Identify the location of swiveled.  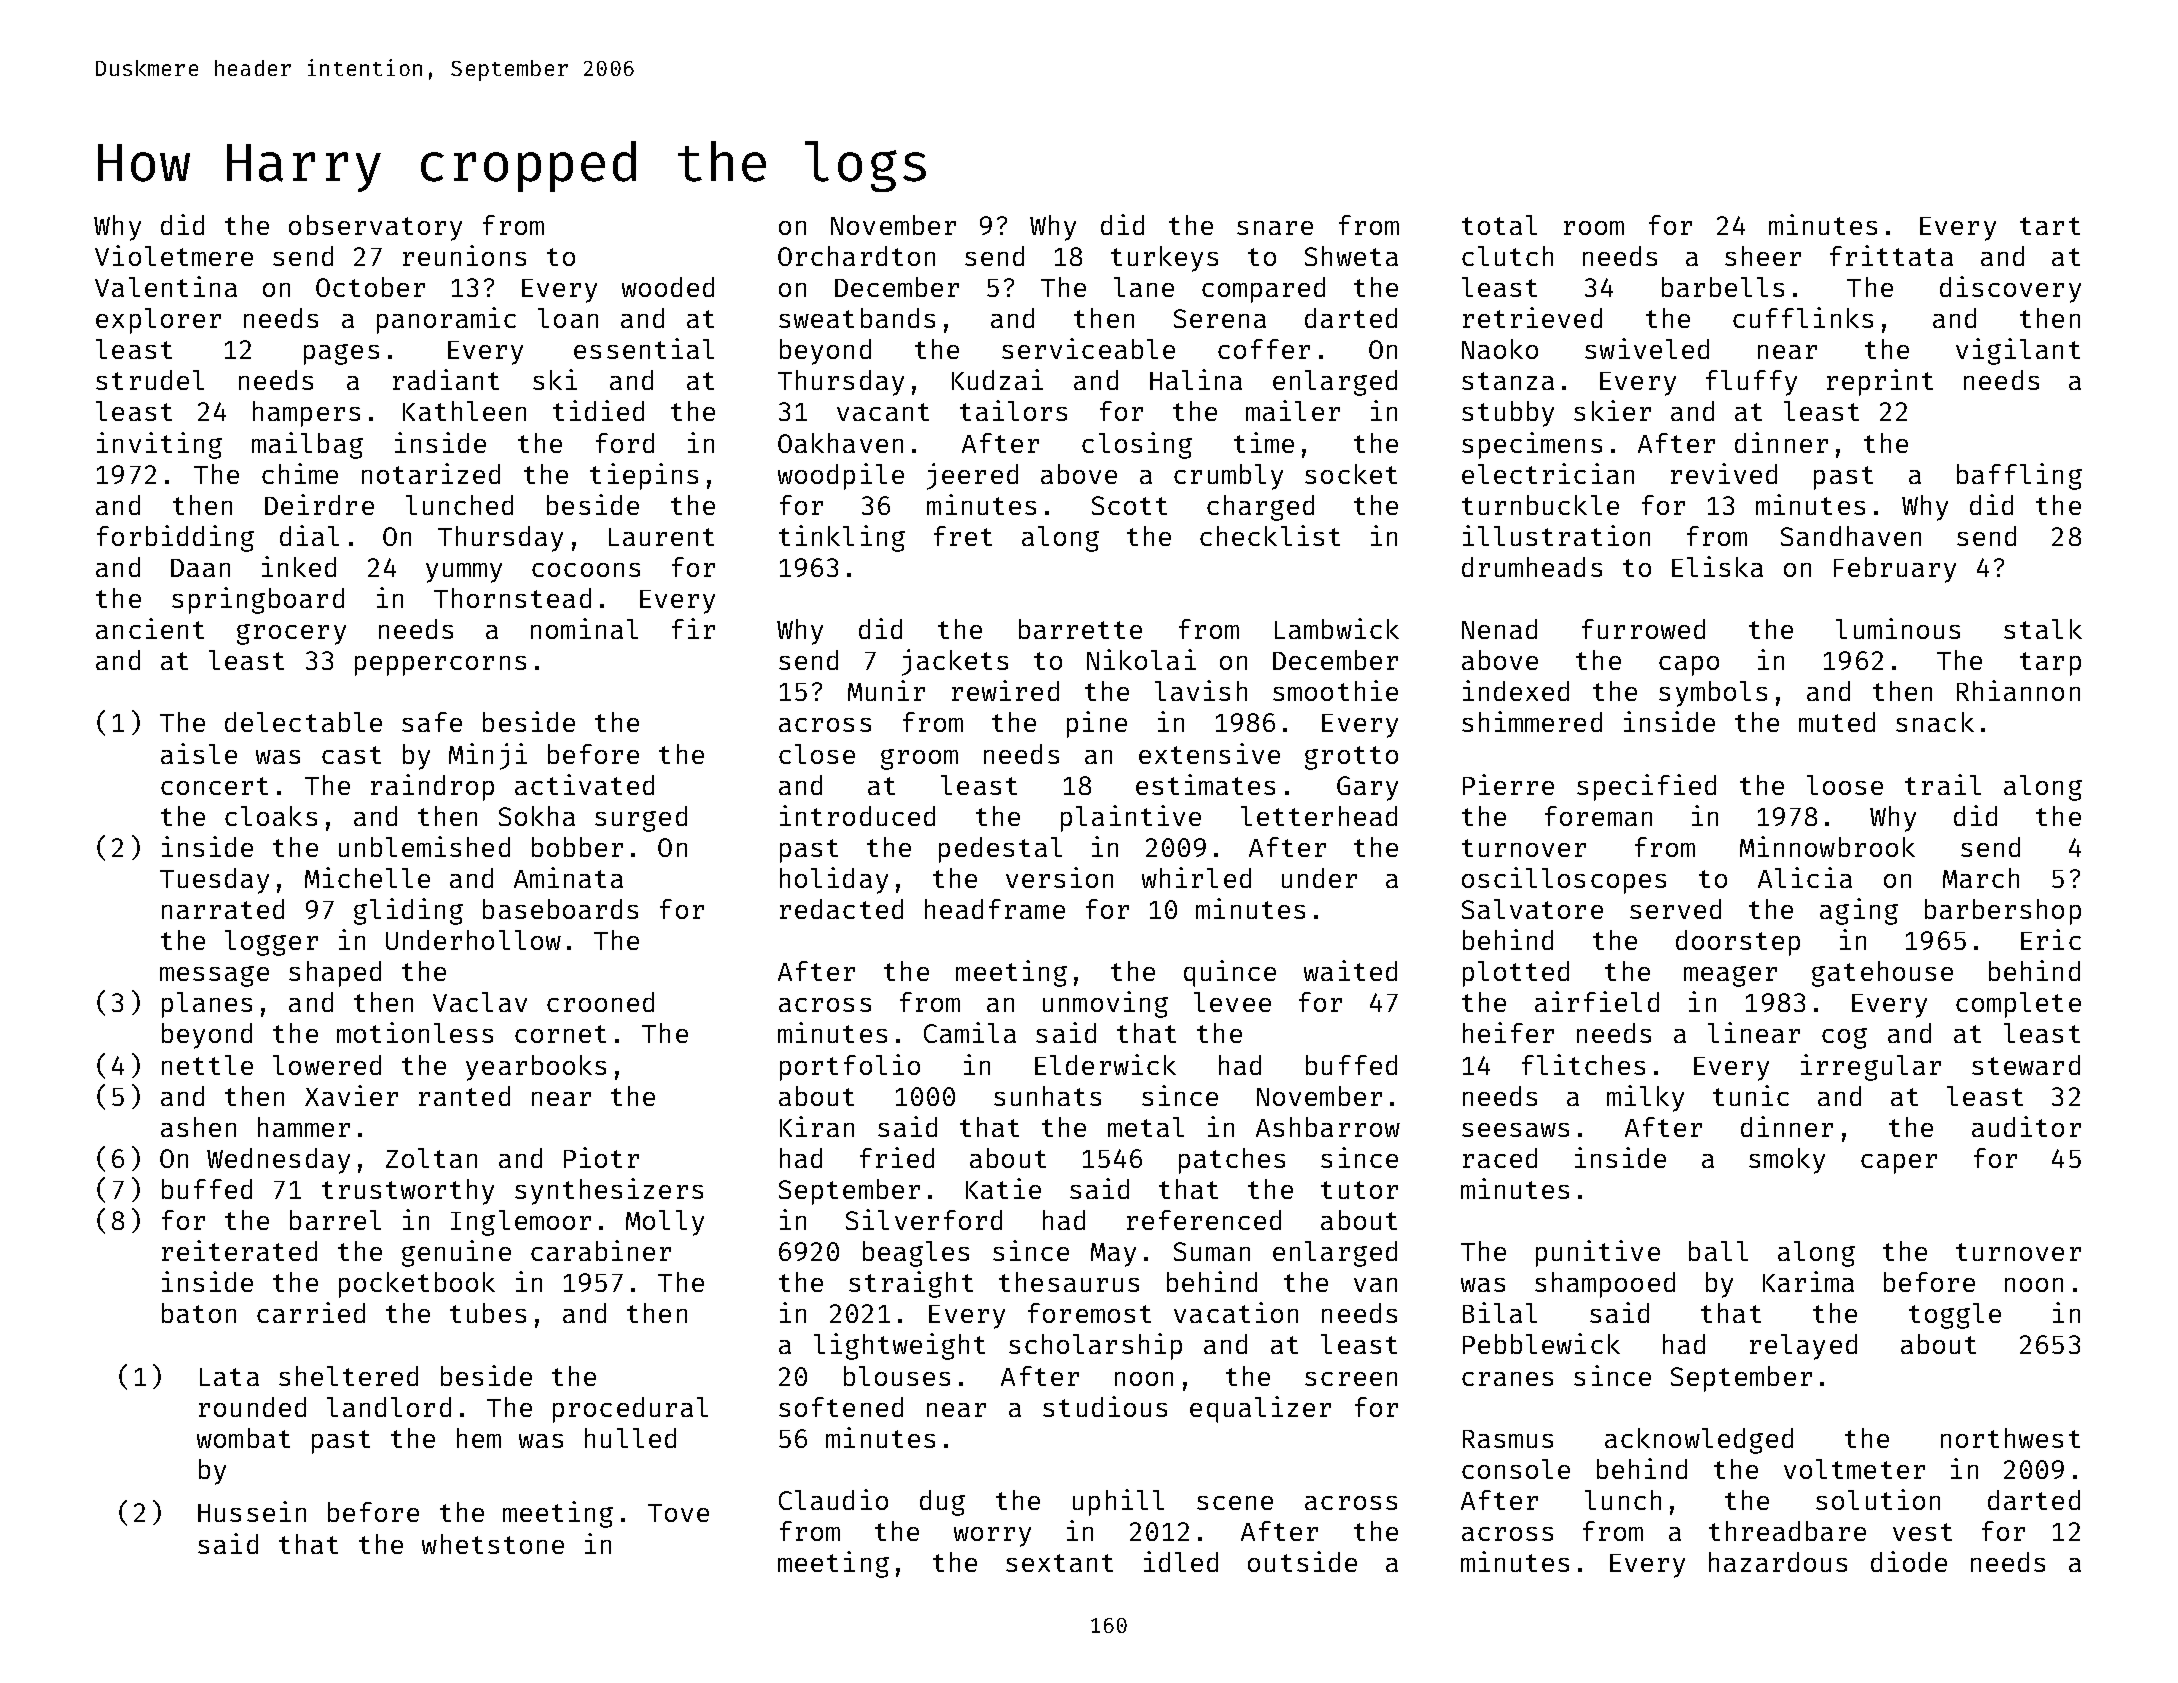
(1647, 348).
